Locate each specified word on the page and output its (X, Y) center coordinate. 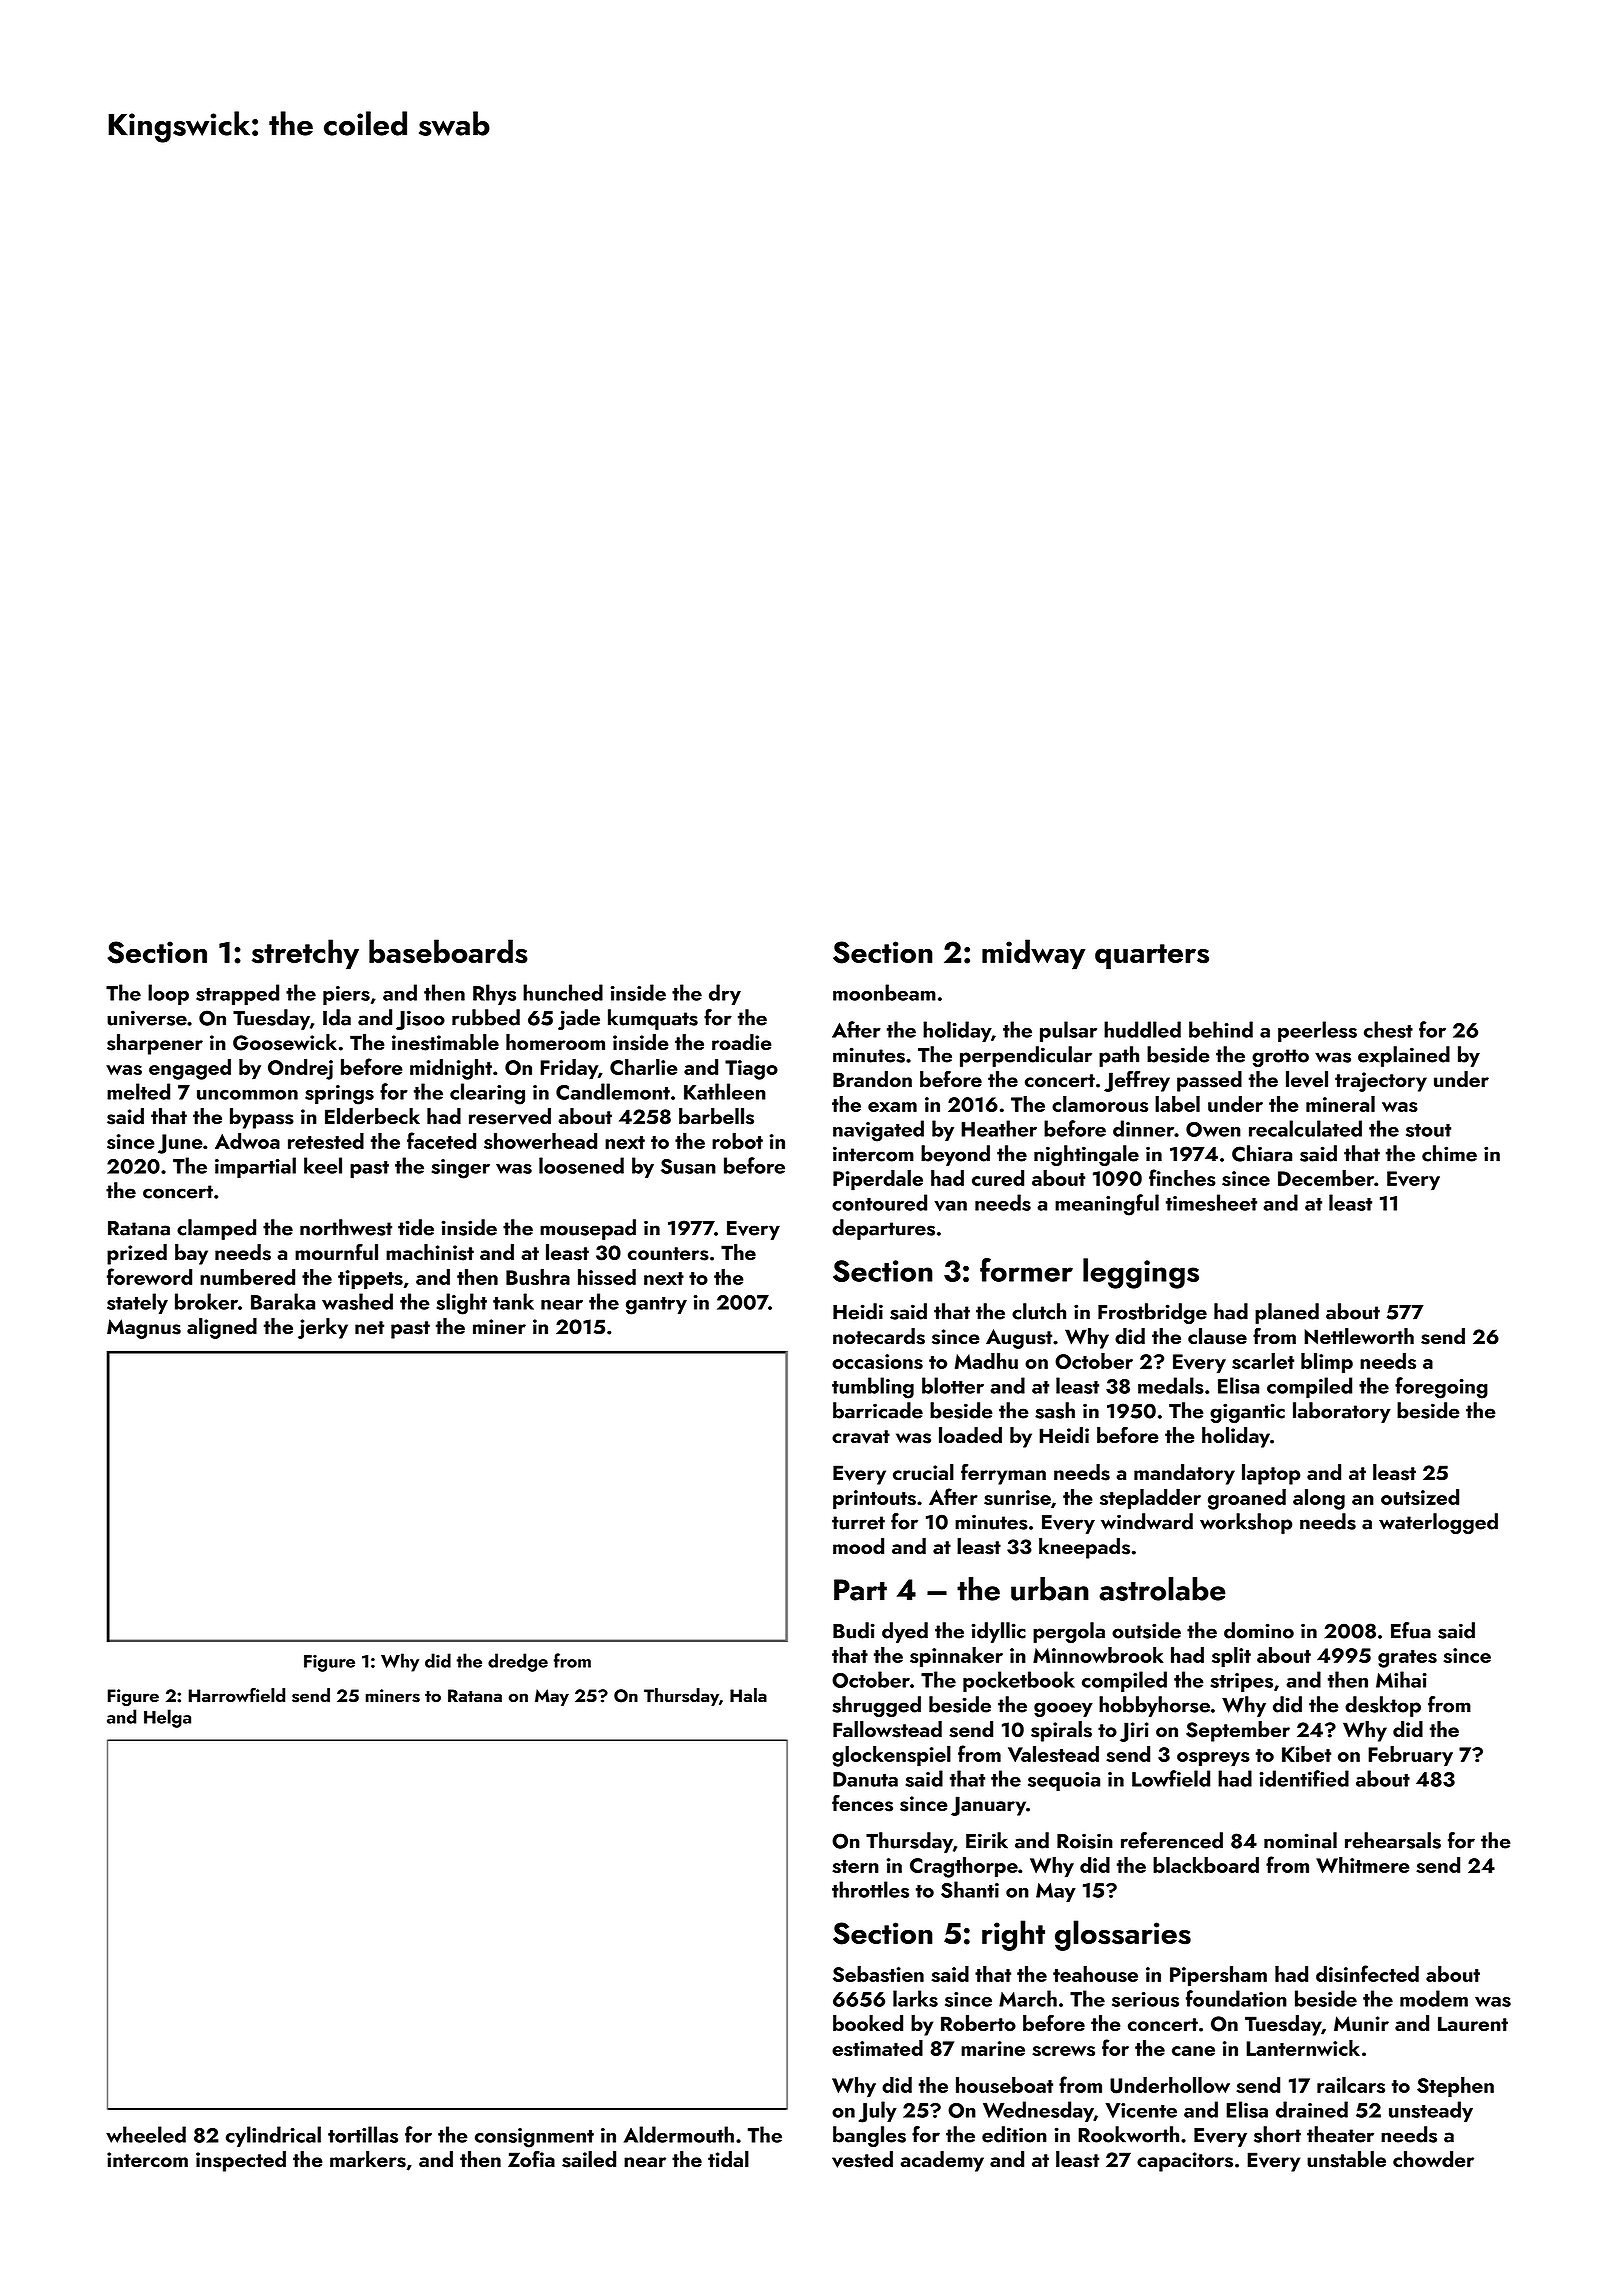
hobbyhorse (1154, 1706)
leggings (1141, 1273)
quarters (1152, 957)
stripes (1242, 1682)
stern (855, 1866)
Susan (688, 1166)
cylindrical (273, 2136)
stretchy (305, 954)
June (180, 1144)
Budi (854, 1630)
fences (862, 1803)
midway (1033, 954)
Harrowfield (237, 1695)
